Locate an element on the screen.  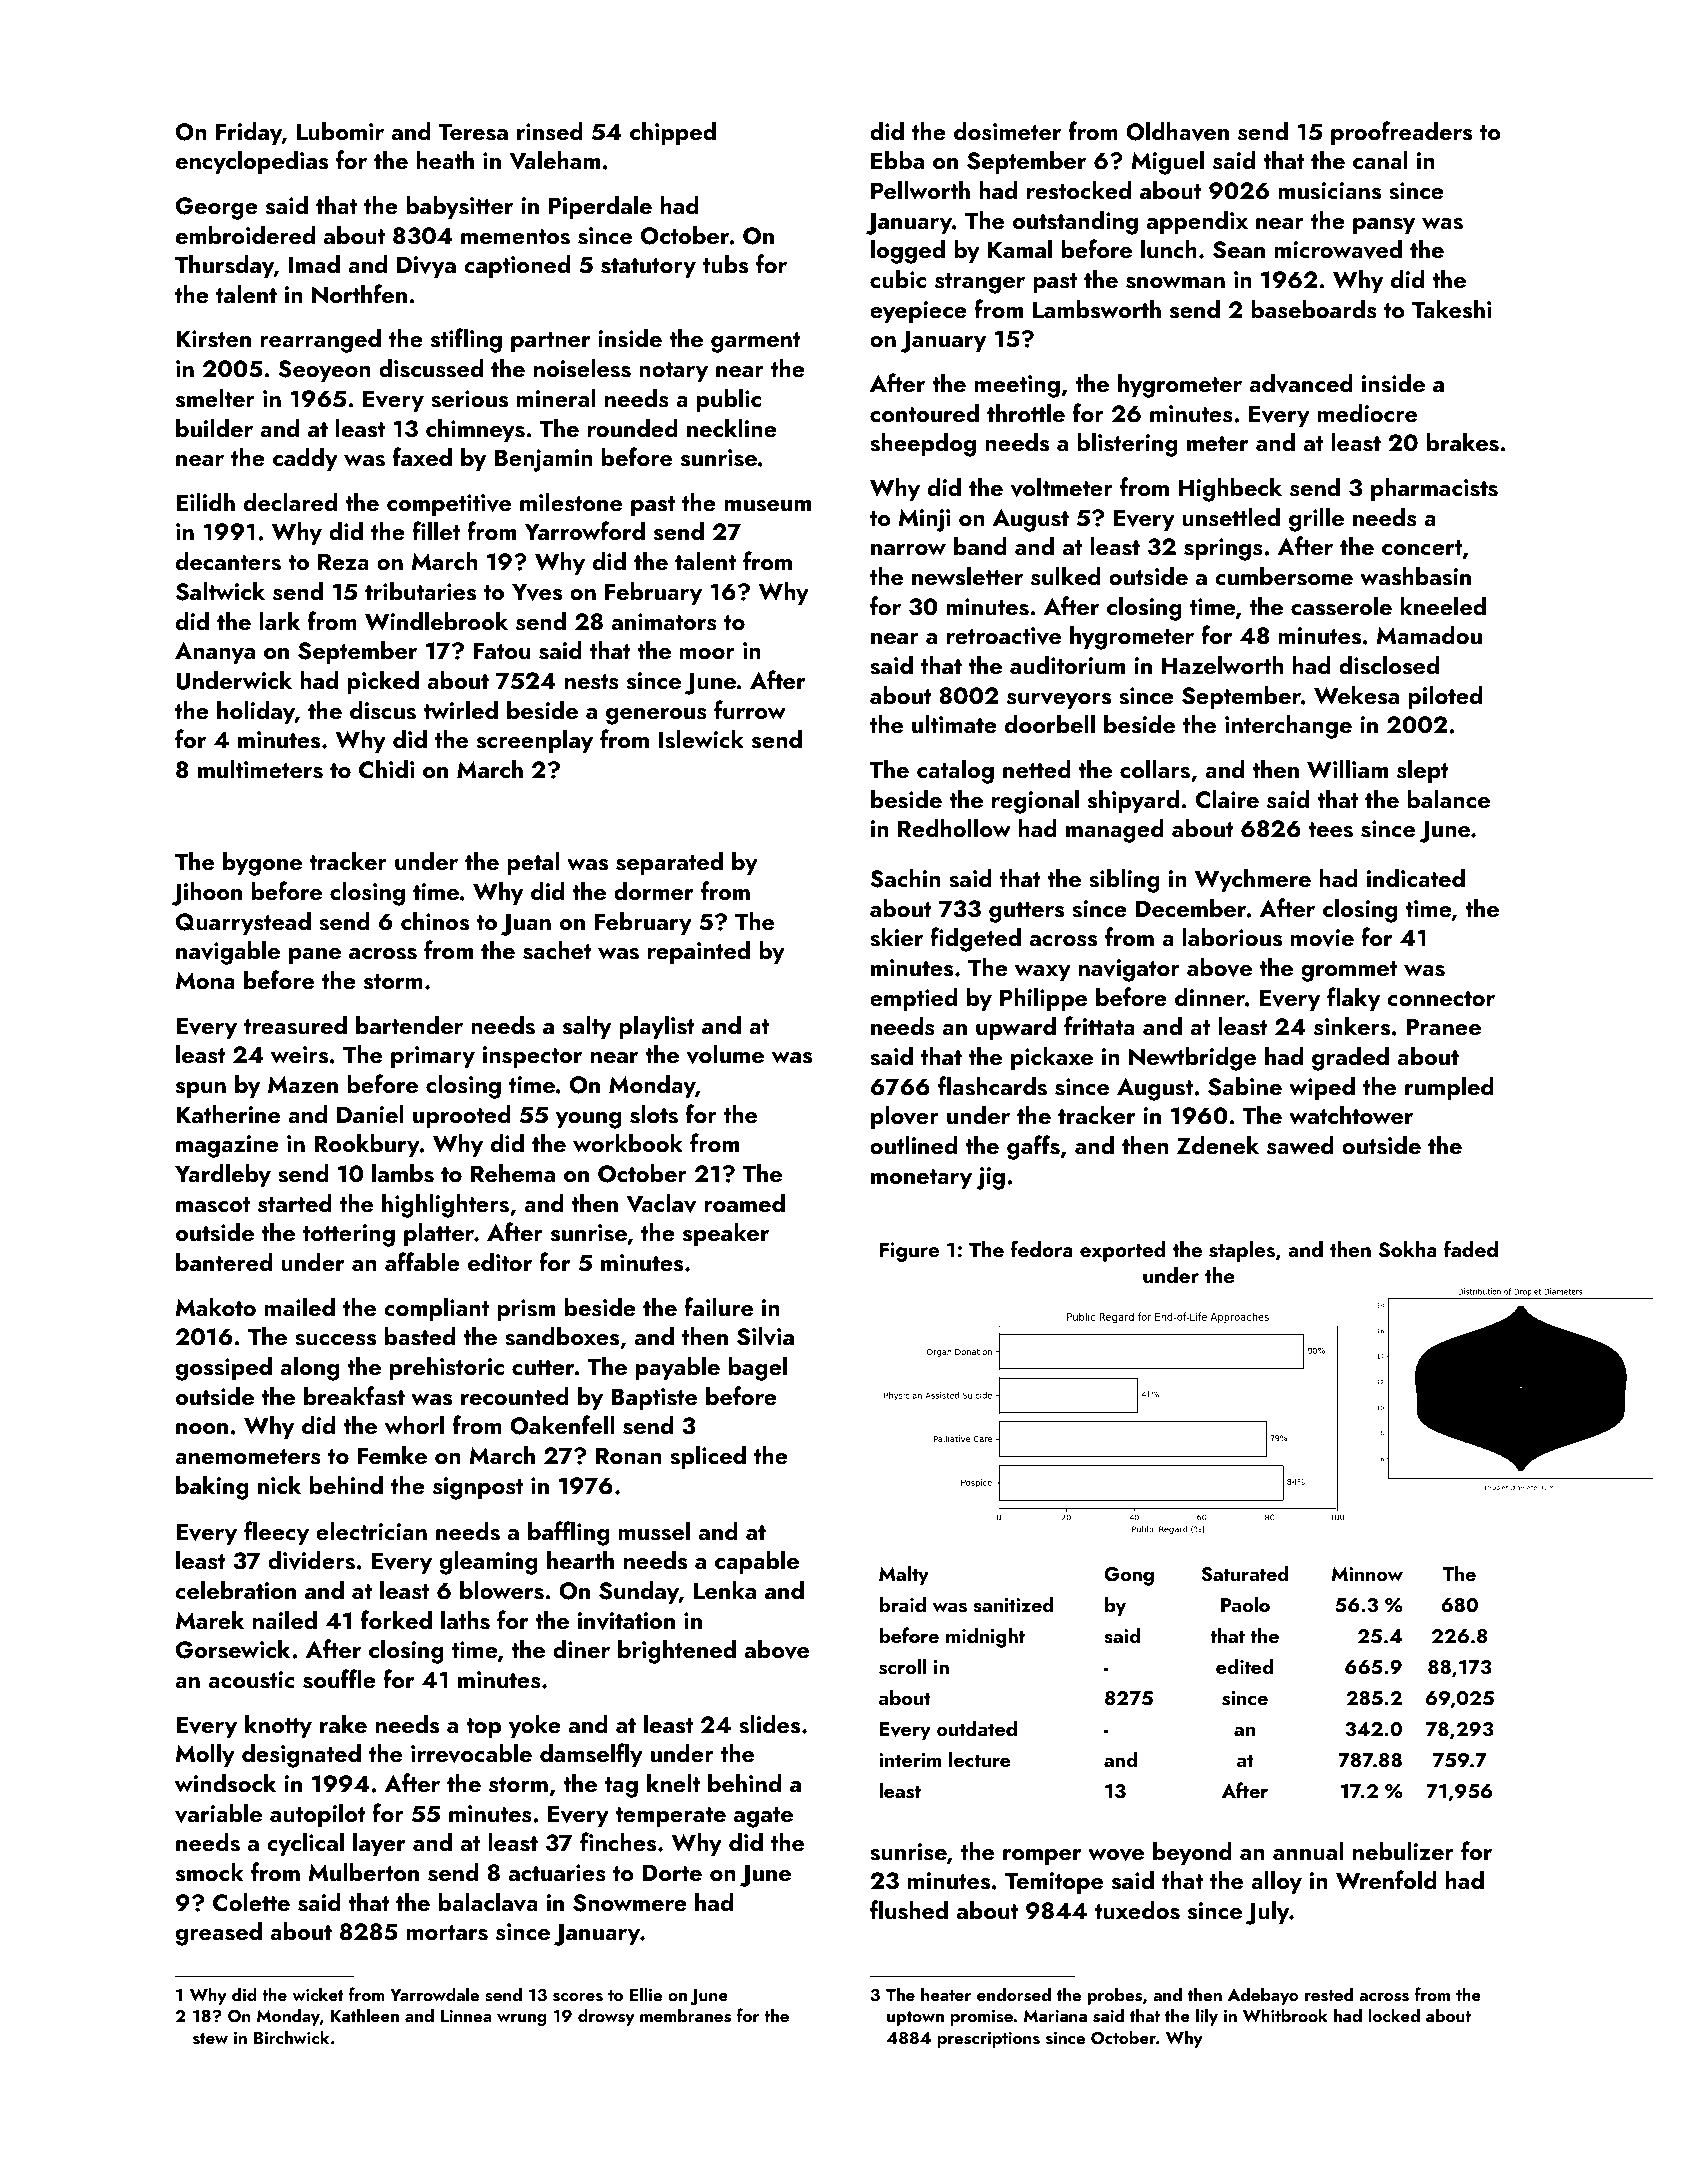
Daniel is located at coordinates (370, 1114).
